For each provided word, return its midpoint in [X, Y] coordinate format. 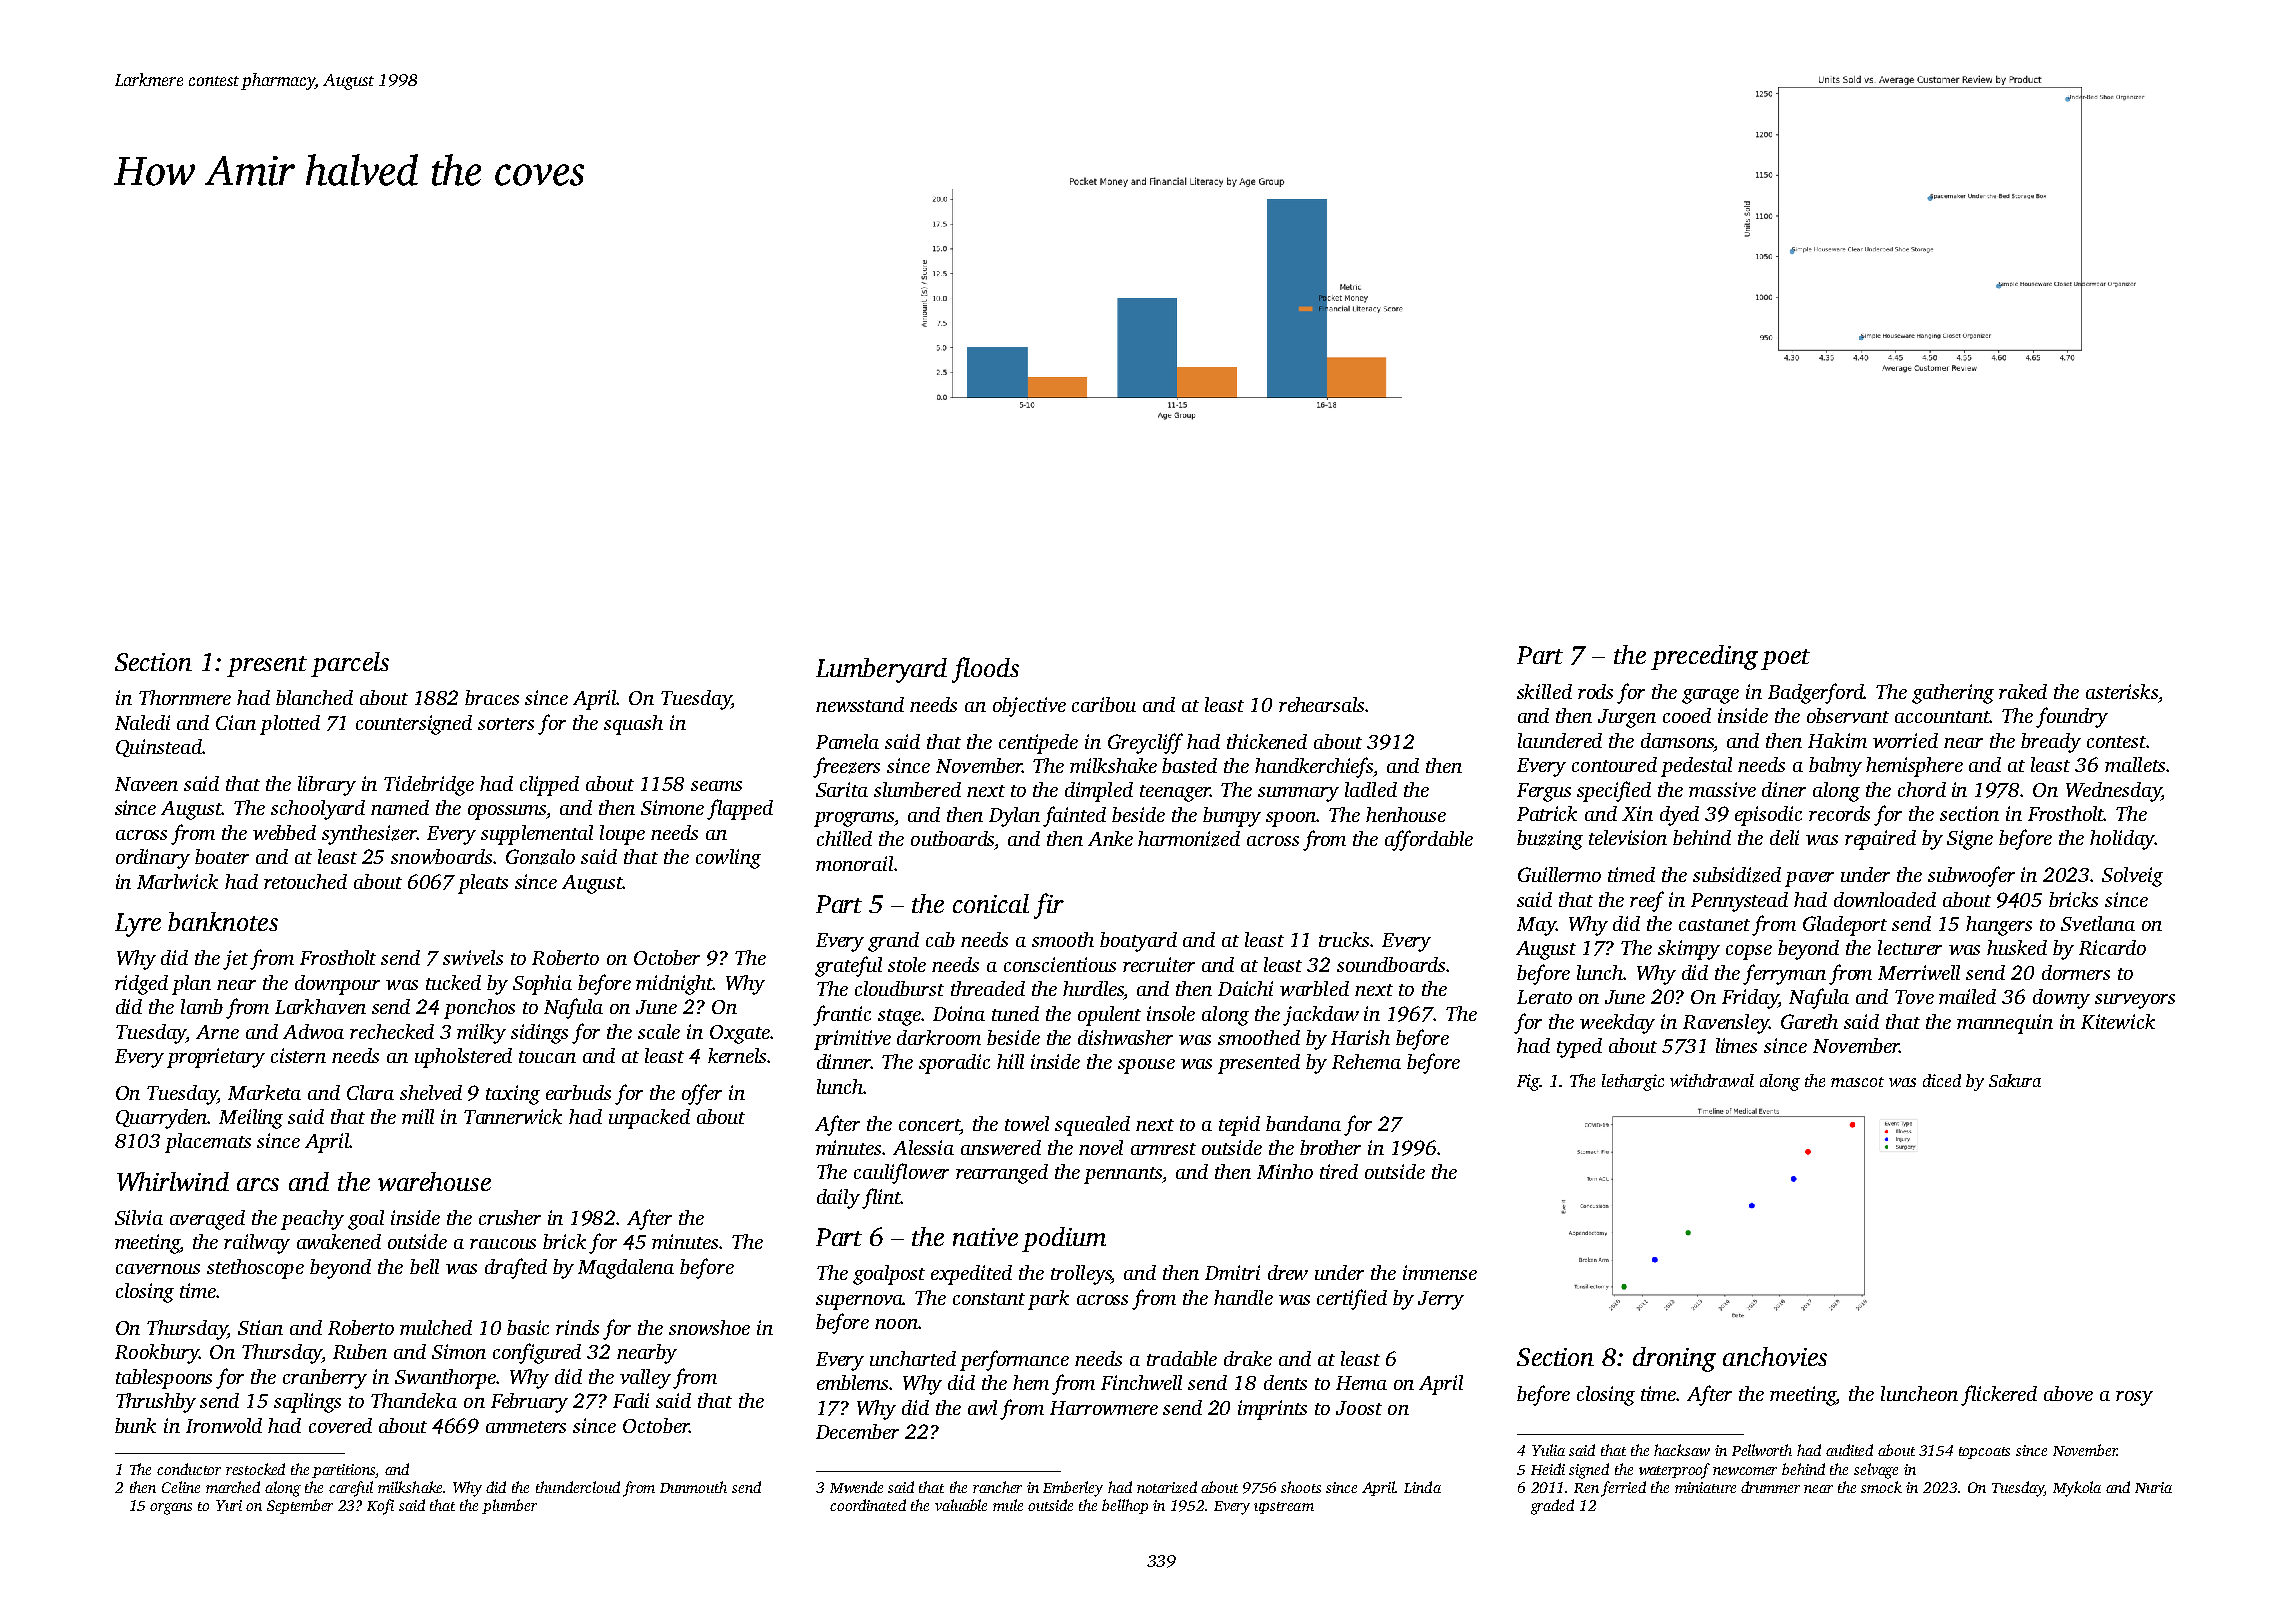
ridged [141, 985]
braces [492, 697]
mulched [436, 1327]
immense [1440, 1272]
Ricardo [2112, 947]
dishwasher [1125, 1037]
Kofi [380, 1507]
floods [985, 670]
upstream [1284, 1508]
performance [1014, 1360]
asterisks [2122, 691]
